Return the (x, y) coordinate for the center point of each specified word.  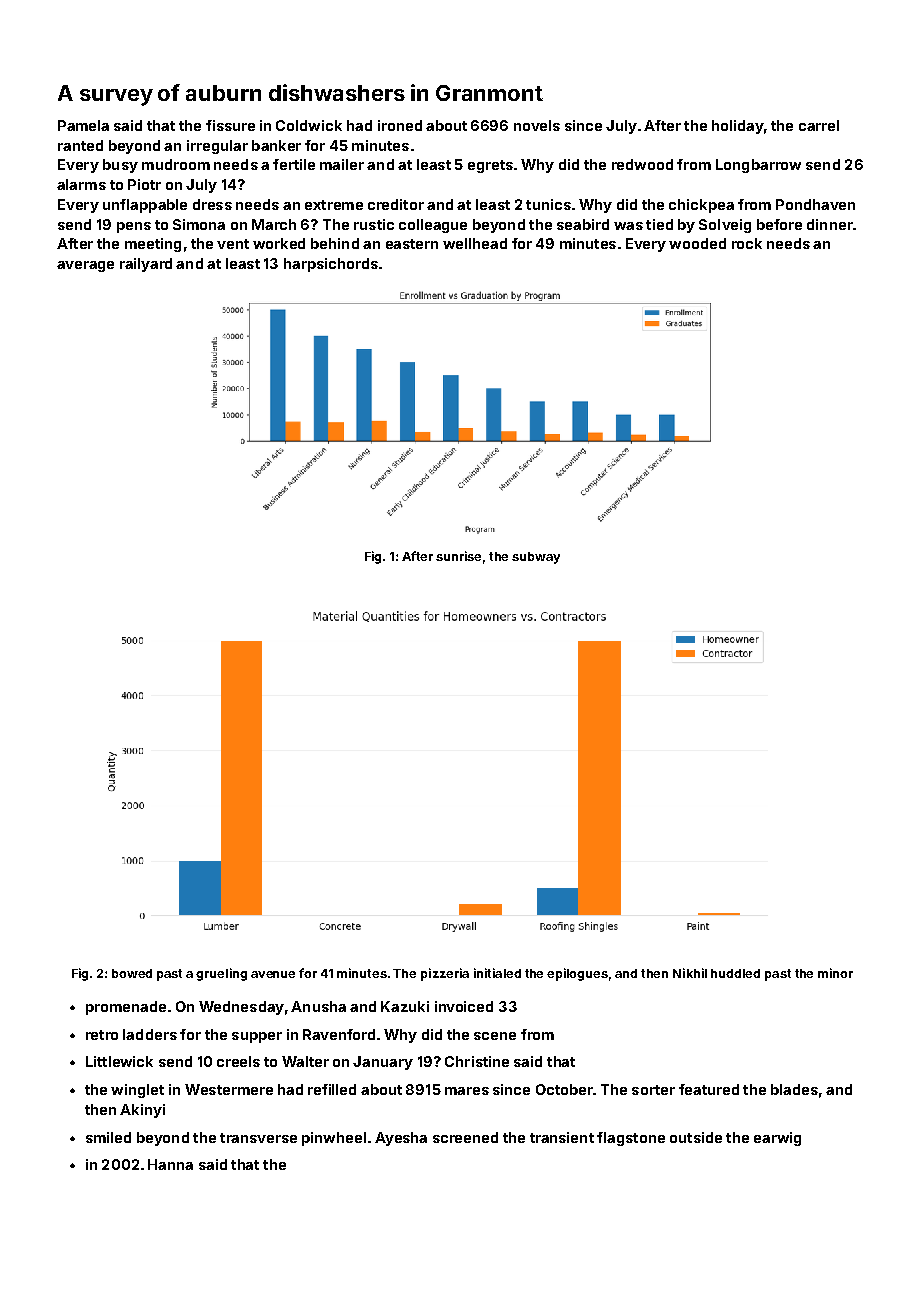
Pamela (83, 125)
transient (562, 1137)
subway (536, 558)
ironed (400, 125)
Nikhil (690, 973)
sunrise (458, 556)
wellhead (475, 243)
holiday (738, 127)
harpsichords (331, 265)
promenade (126, 1008)
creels (238, 1061)
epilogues (577, 974)
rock (747, 243)
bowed (132, 973)
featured (709, 1089)
